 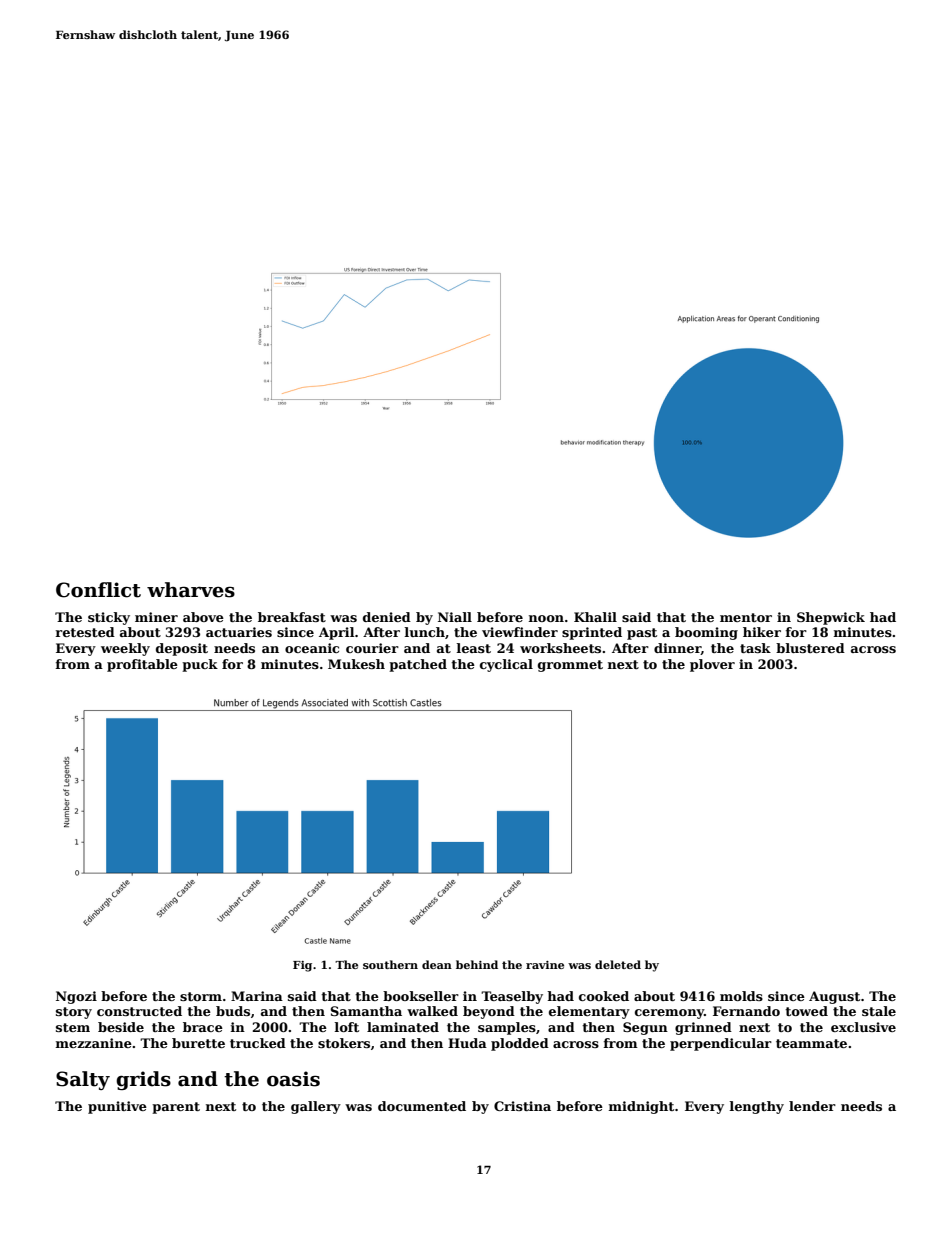 What do you see at coordinates (570, 666) in the page?
I see `grommet` at bounding box center [570, 666].
